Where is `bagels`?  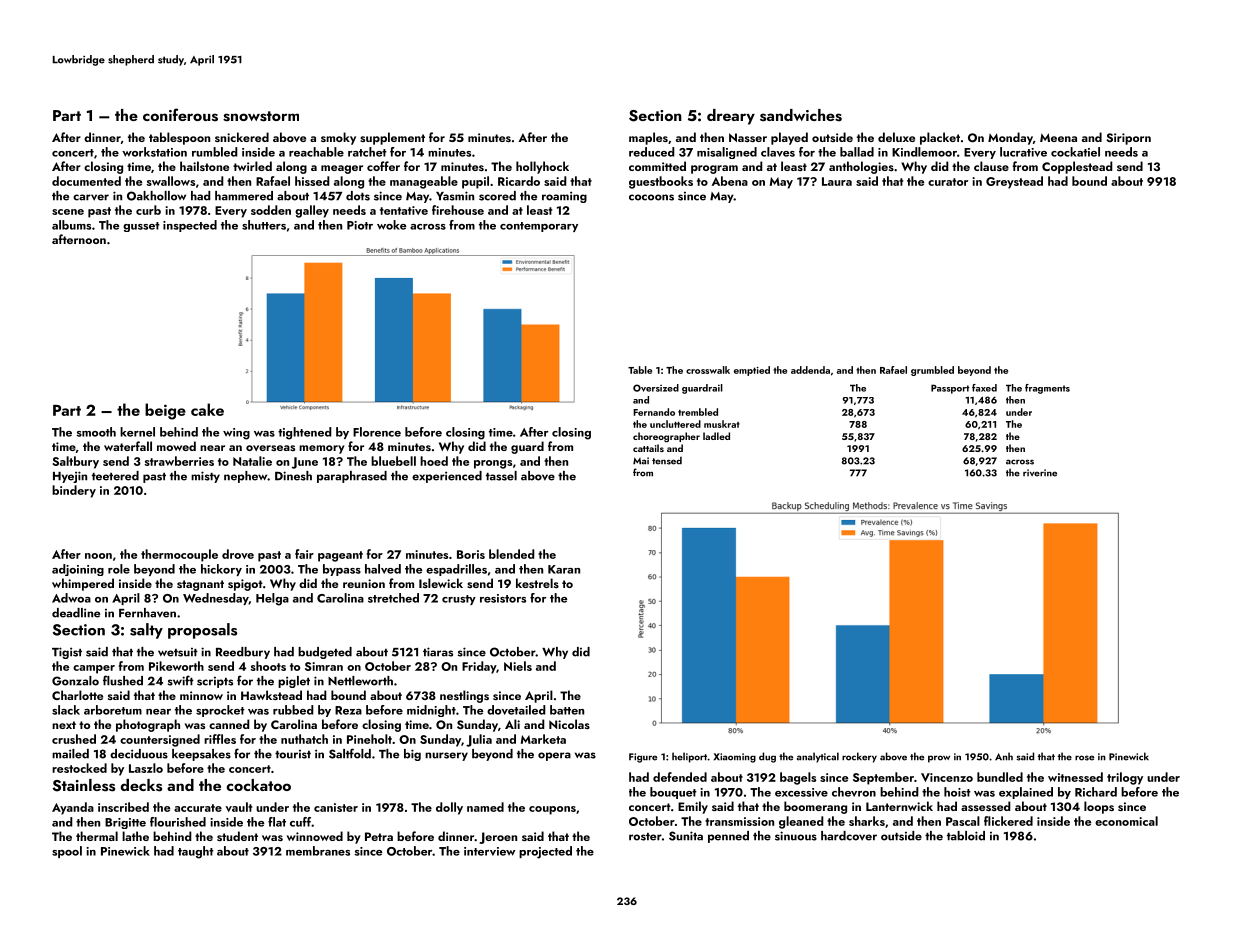 bagels is located at coordinates (798, 778).
